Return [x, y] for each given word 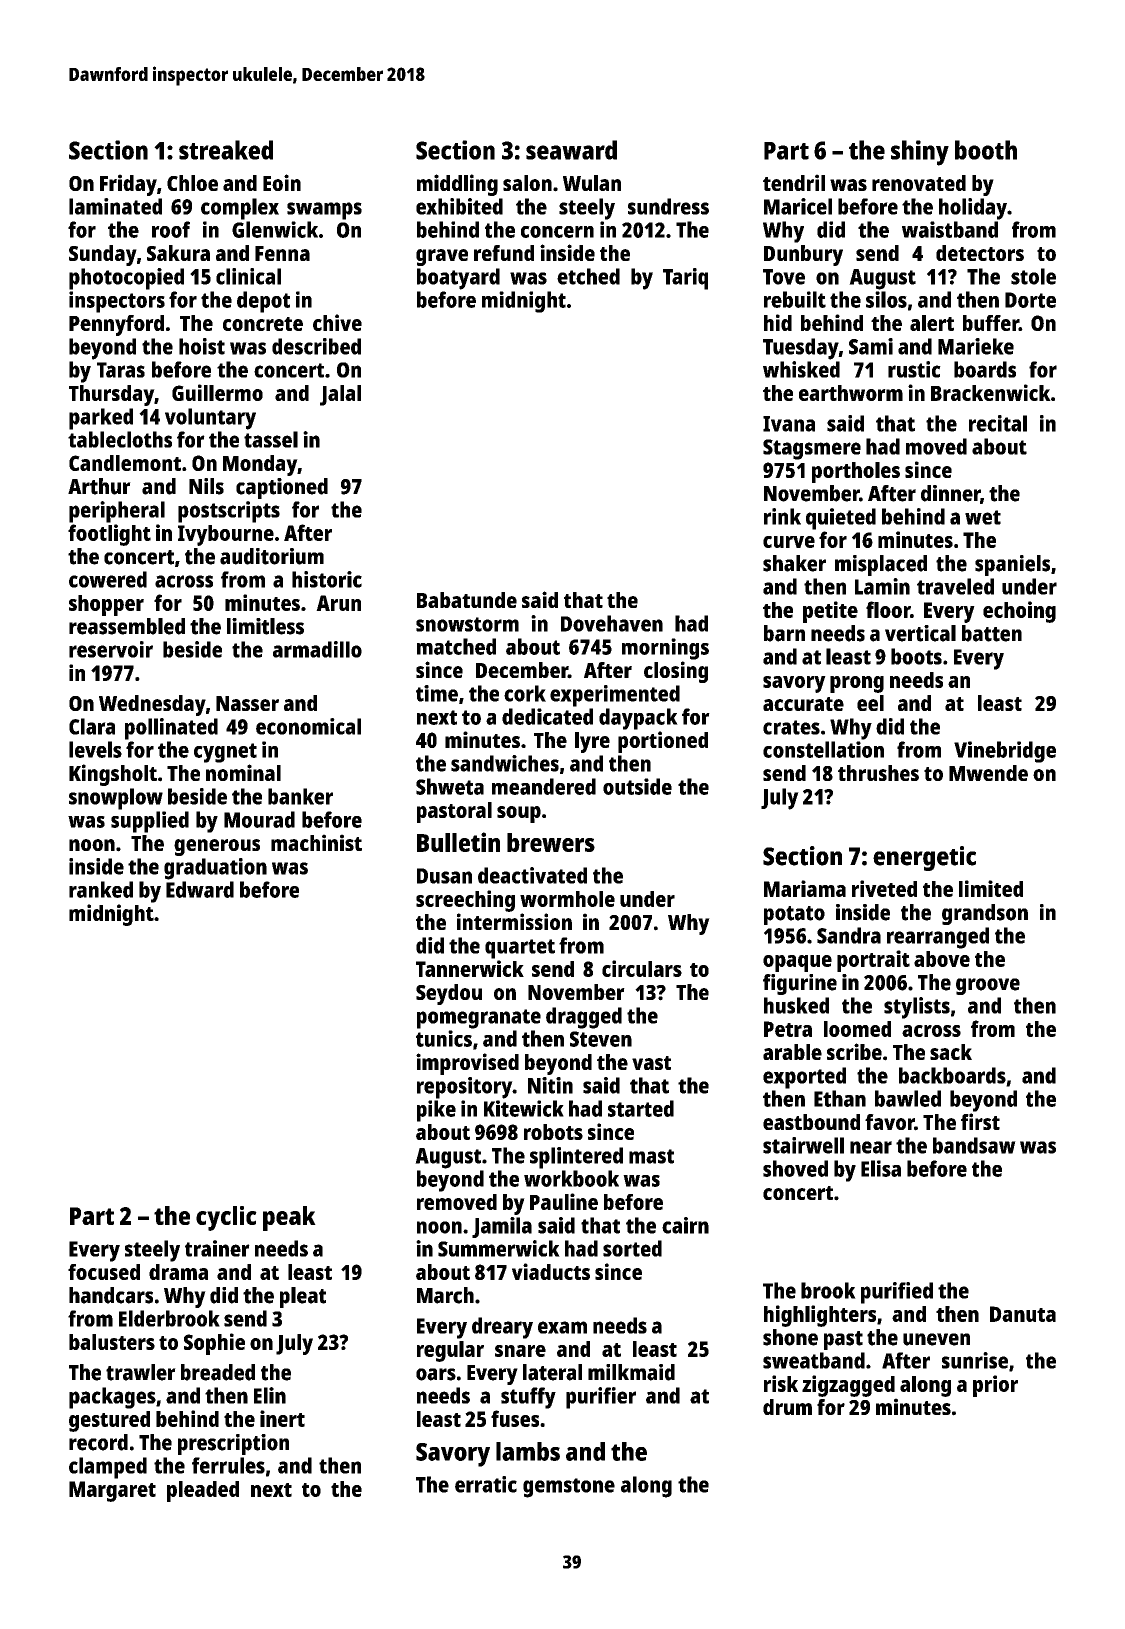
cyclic [226, 1218]
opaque [797, 963]
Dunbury [803, 255]
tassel [271, 439]
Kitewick [524, 1108]
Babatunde [467, 600]
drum [787, 1407]
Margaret [112, 1491]
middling [457, 185]
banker [300, 796]
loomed [857, 1029]
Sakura [178, 253]
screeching [465, 901]
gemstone [569, 1488]
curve [789, 542]
